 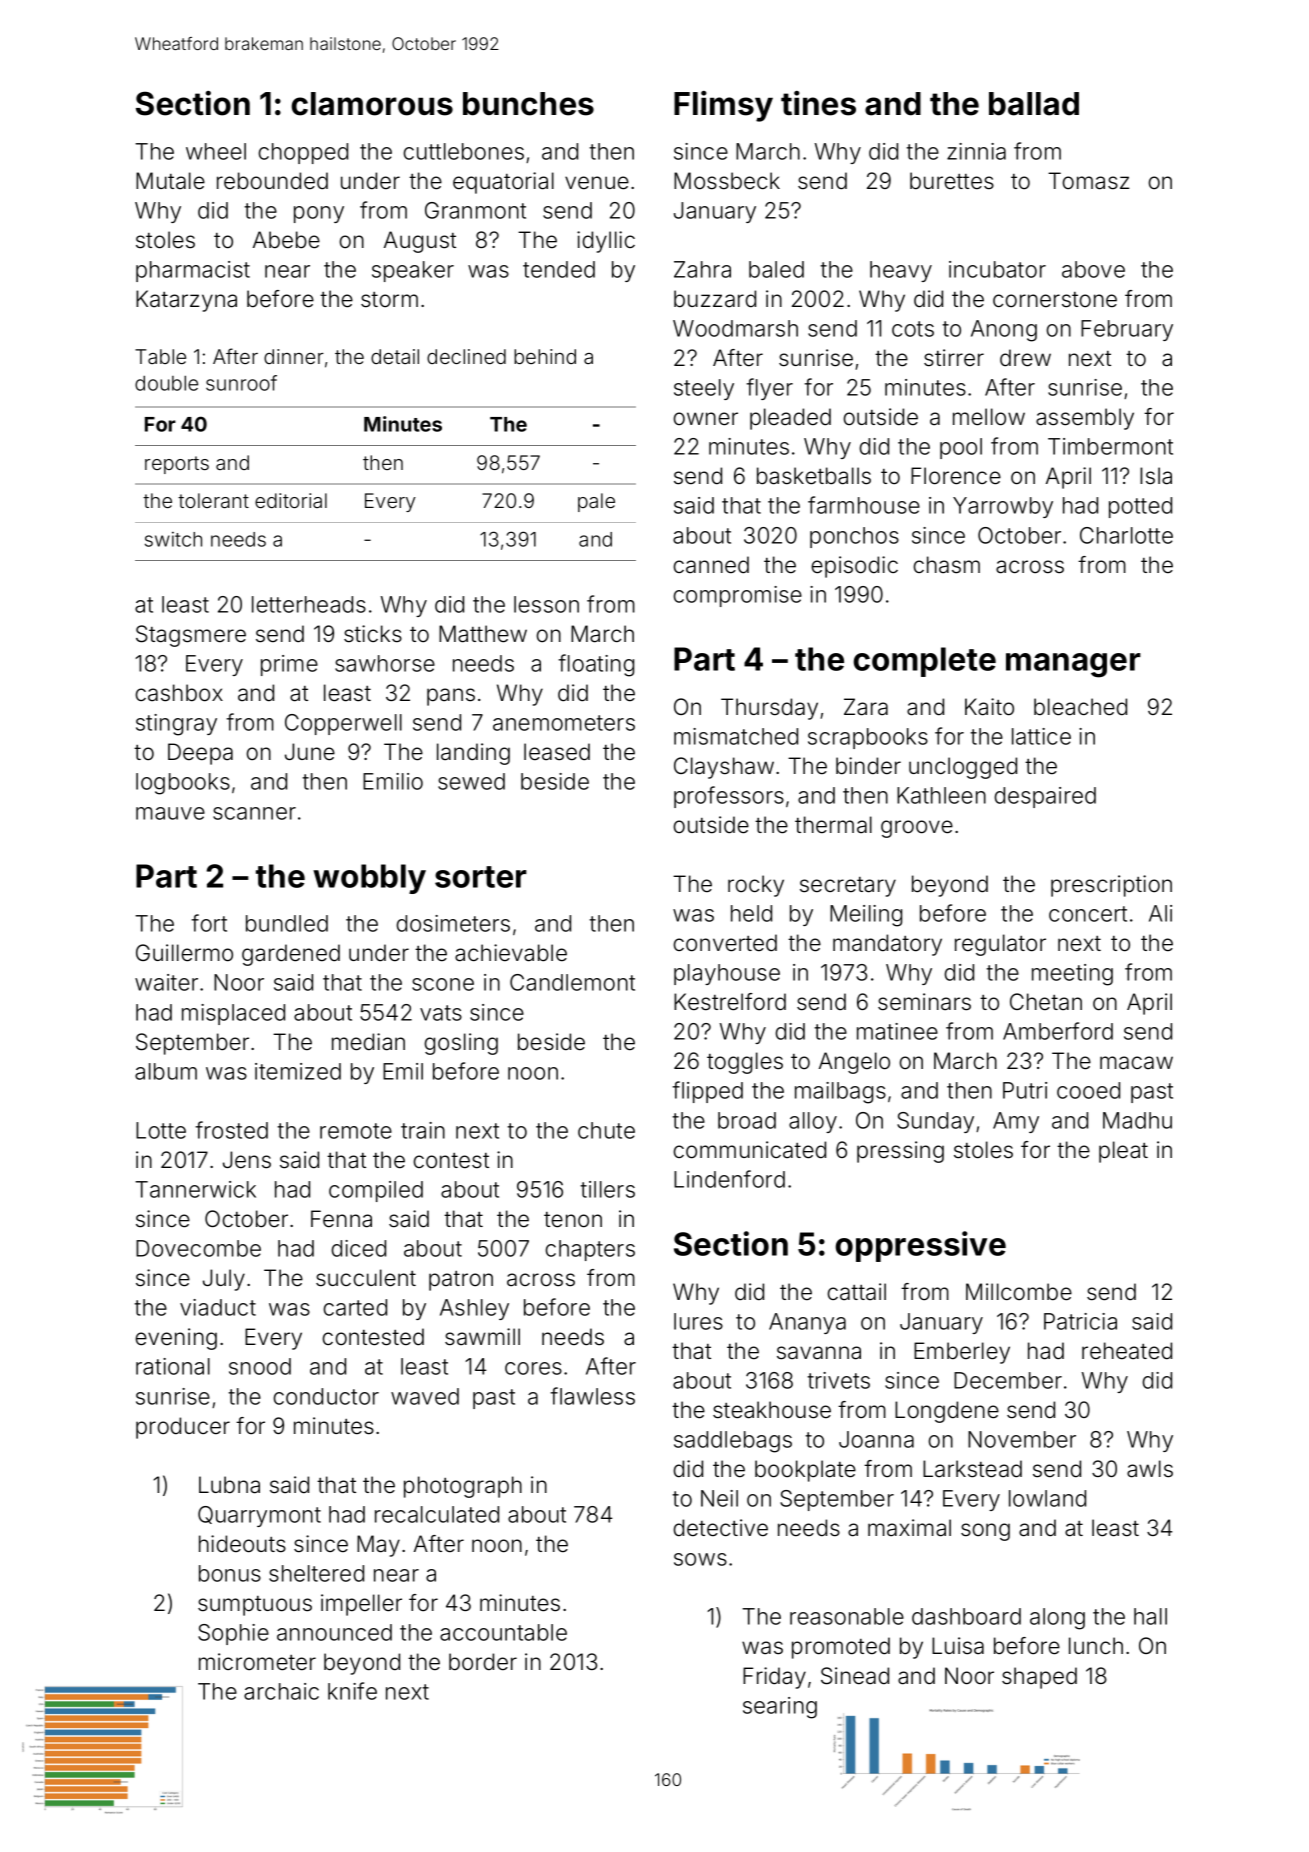 I want to click on reasonable, so click(x=847, y=1616).
